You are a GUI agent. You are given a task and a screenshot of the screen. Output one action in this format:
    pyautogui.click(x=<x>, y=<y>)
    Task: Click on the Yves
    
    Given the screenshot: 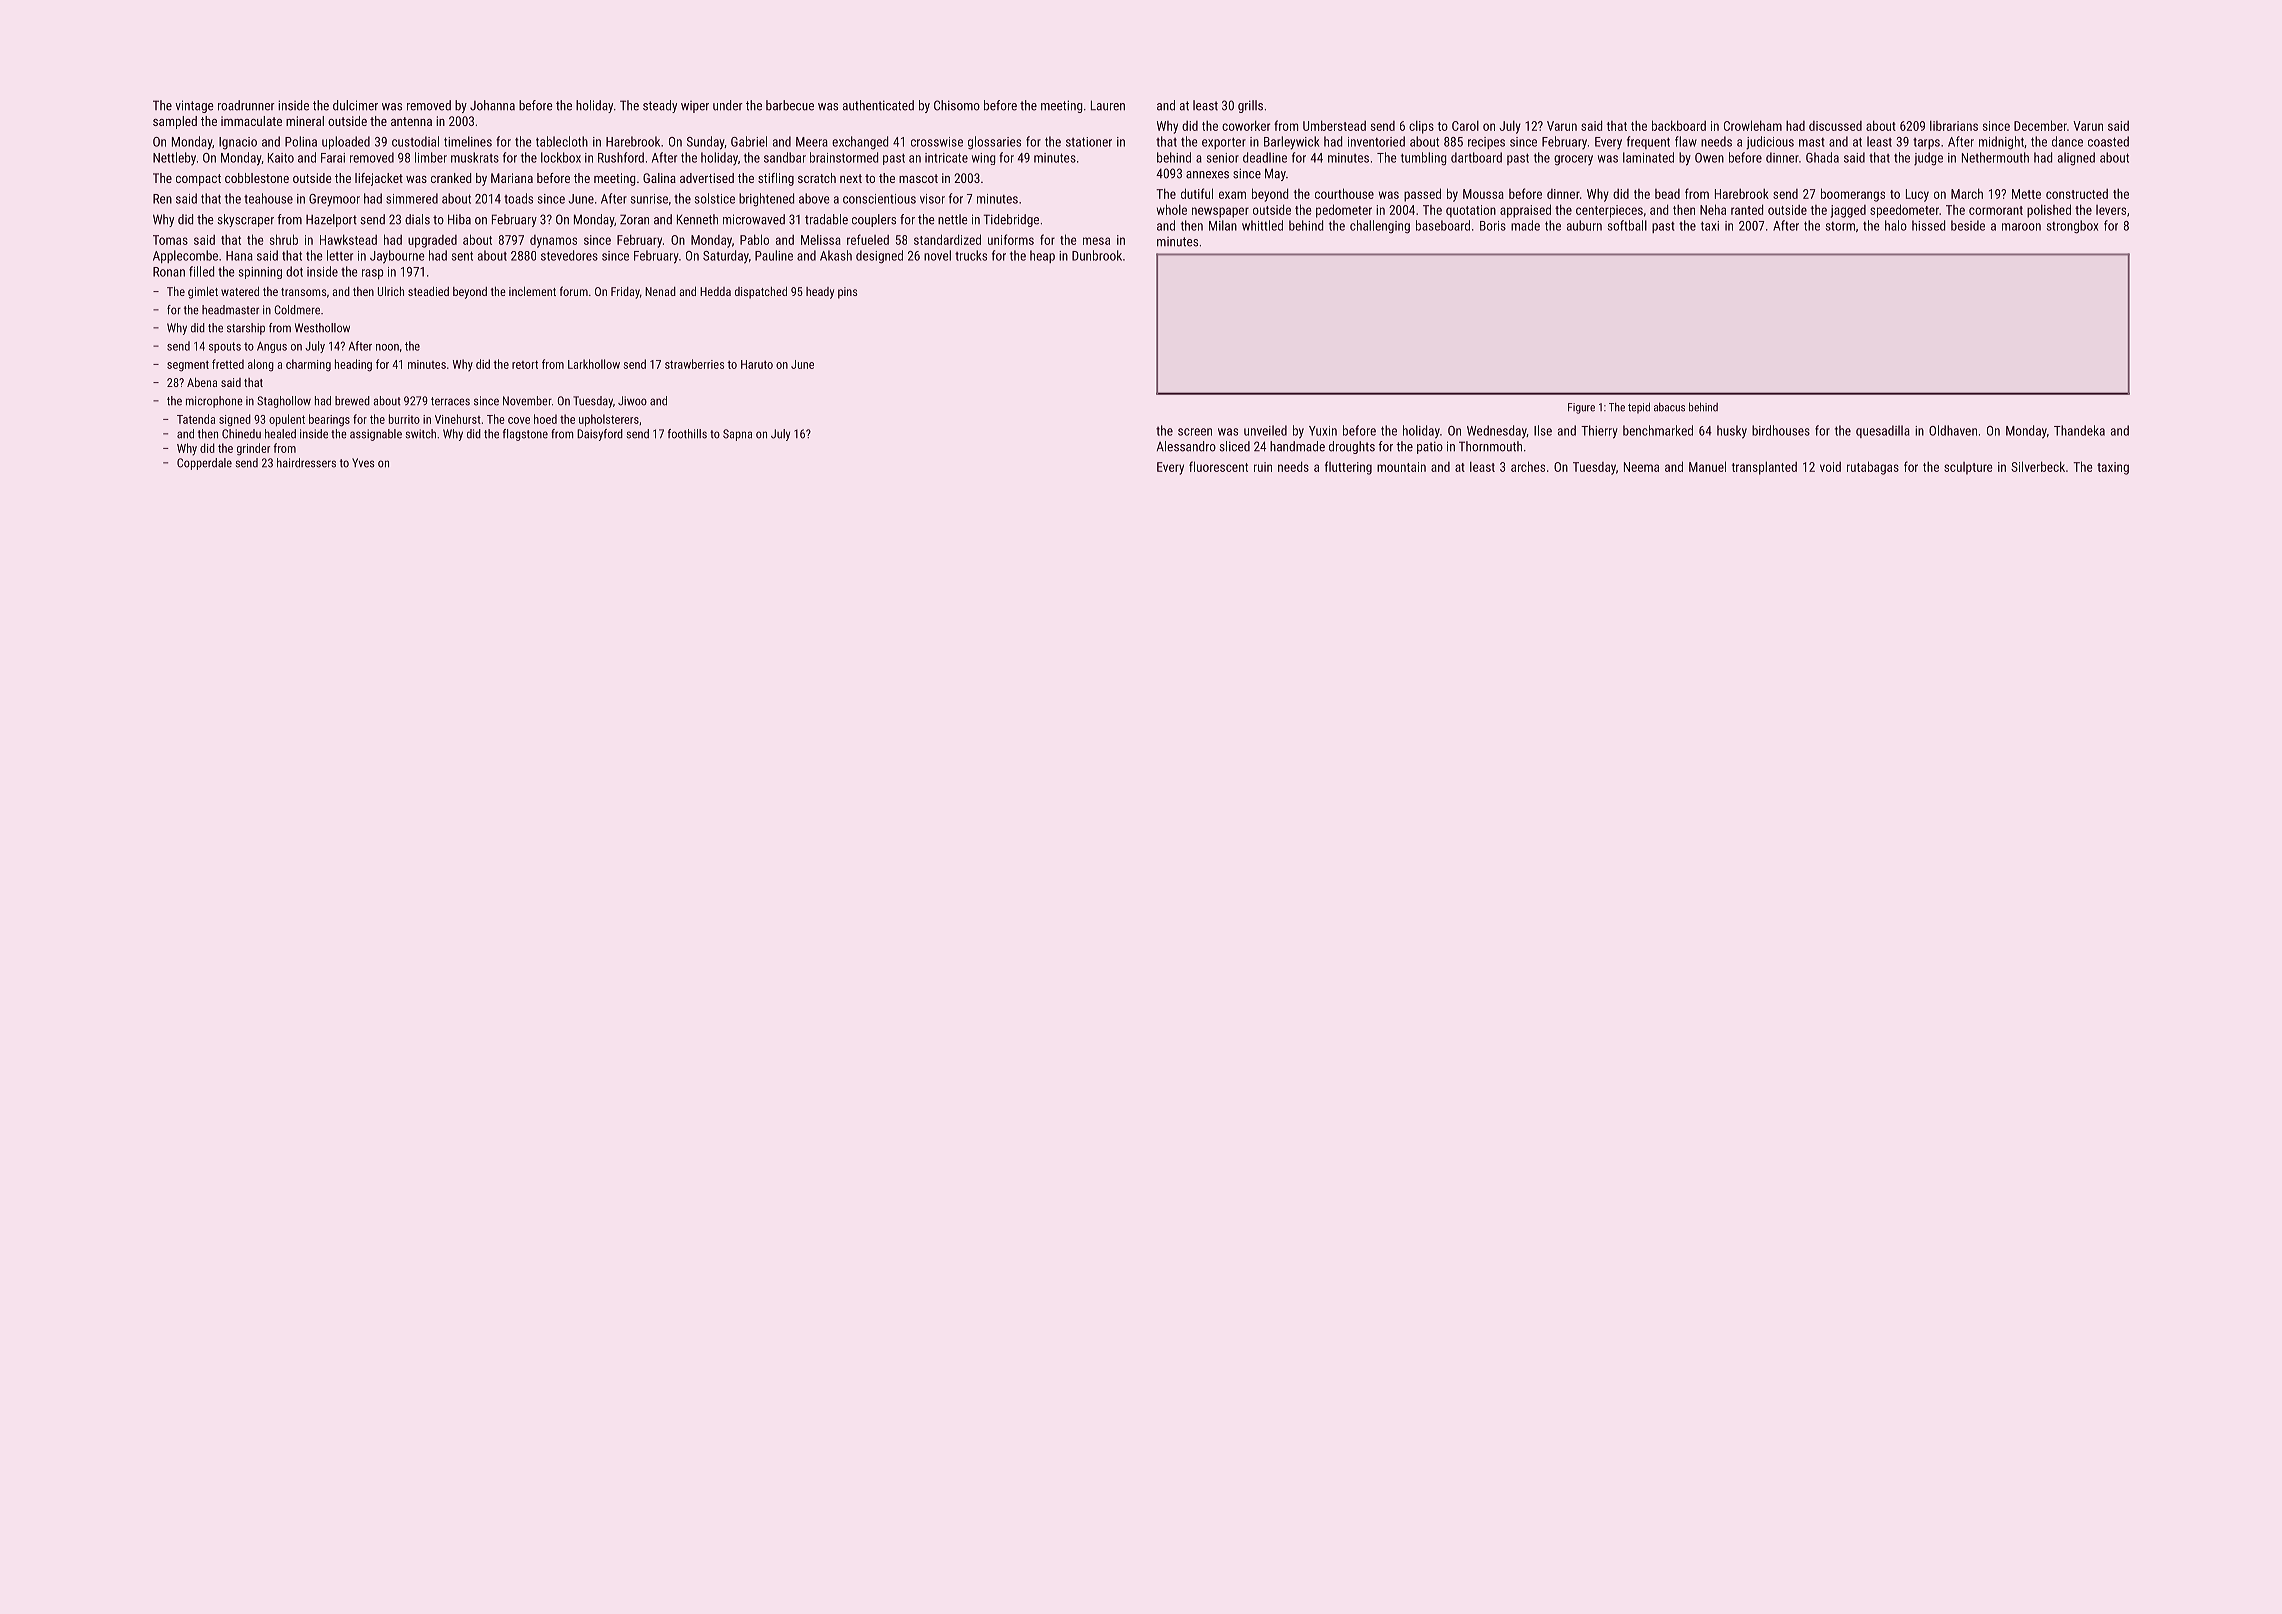 What is the action you would take?
    pyautogui.click(x=363, y=463)
